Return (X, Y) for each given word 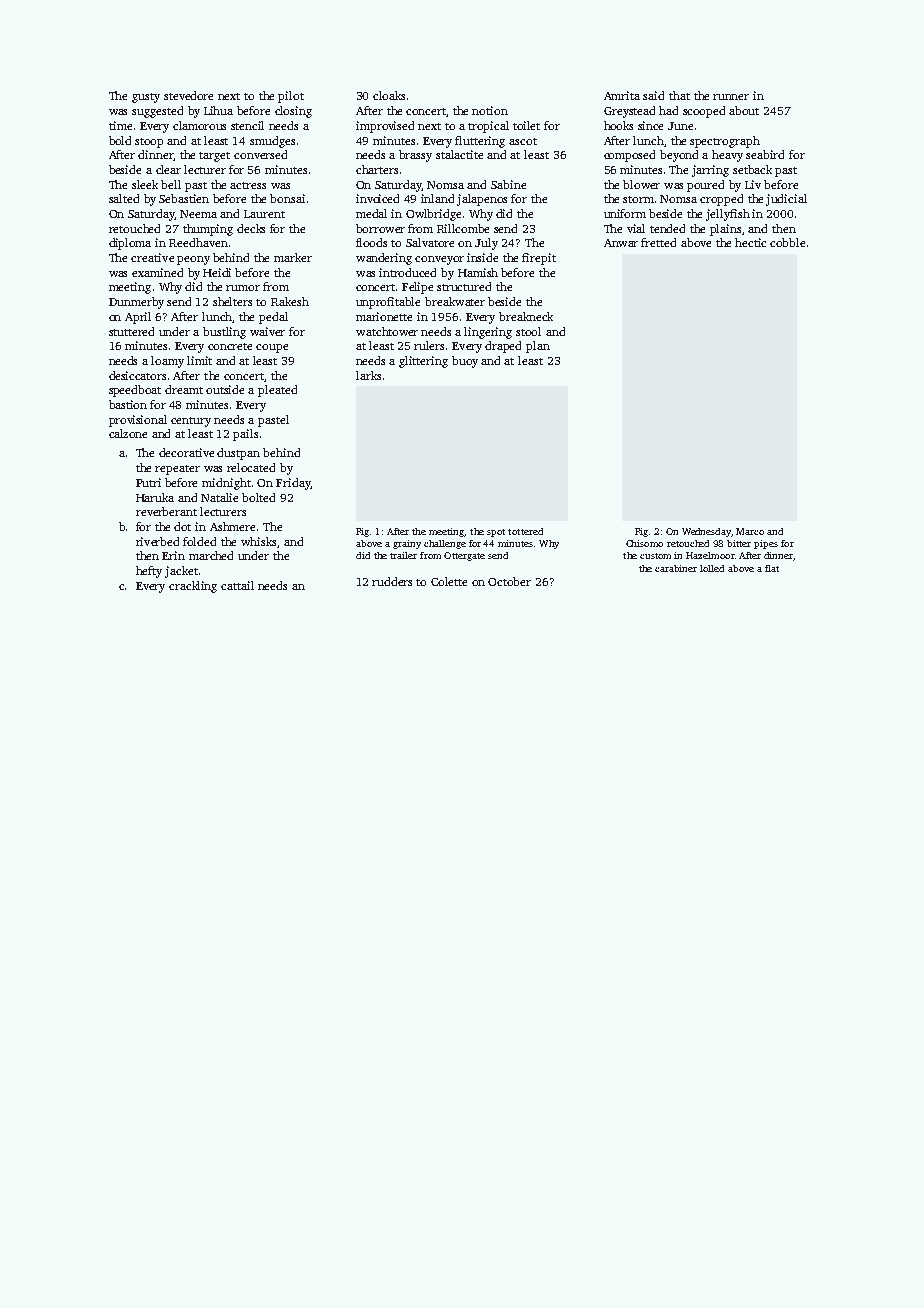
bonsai (287, 198)
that (679, 95)
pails (245, 435)
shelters (232, 301)
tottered (525, 531)
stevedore (188, 95)
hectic (750, 242)
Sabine (508, 184)
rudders (392, 581)
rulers (429, 345)
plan (538, 347)
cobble (787, 242)
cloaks (389, 95)
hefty (149, 572)
